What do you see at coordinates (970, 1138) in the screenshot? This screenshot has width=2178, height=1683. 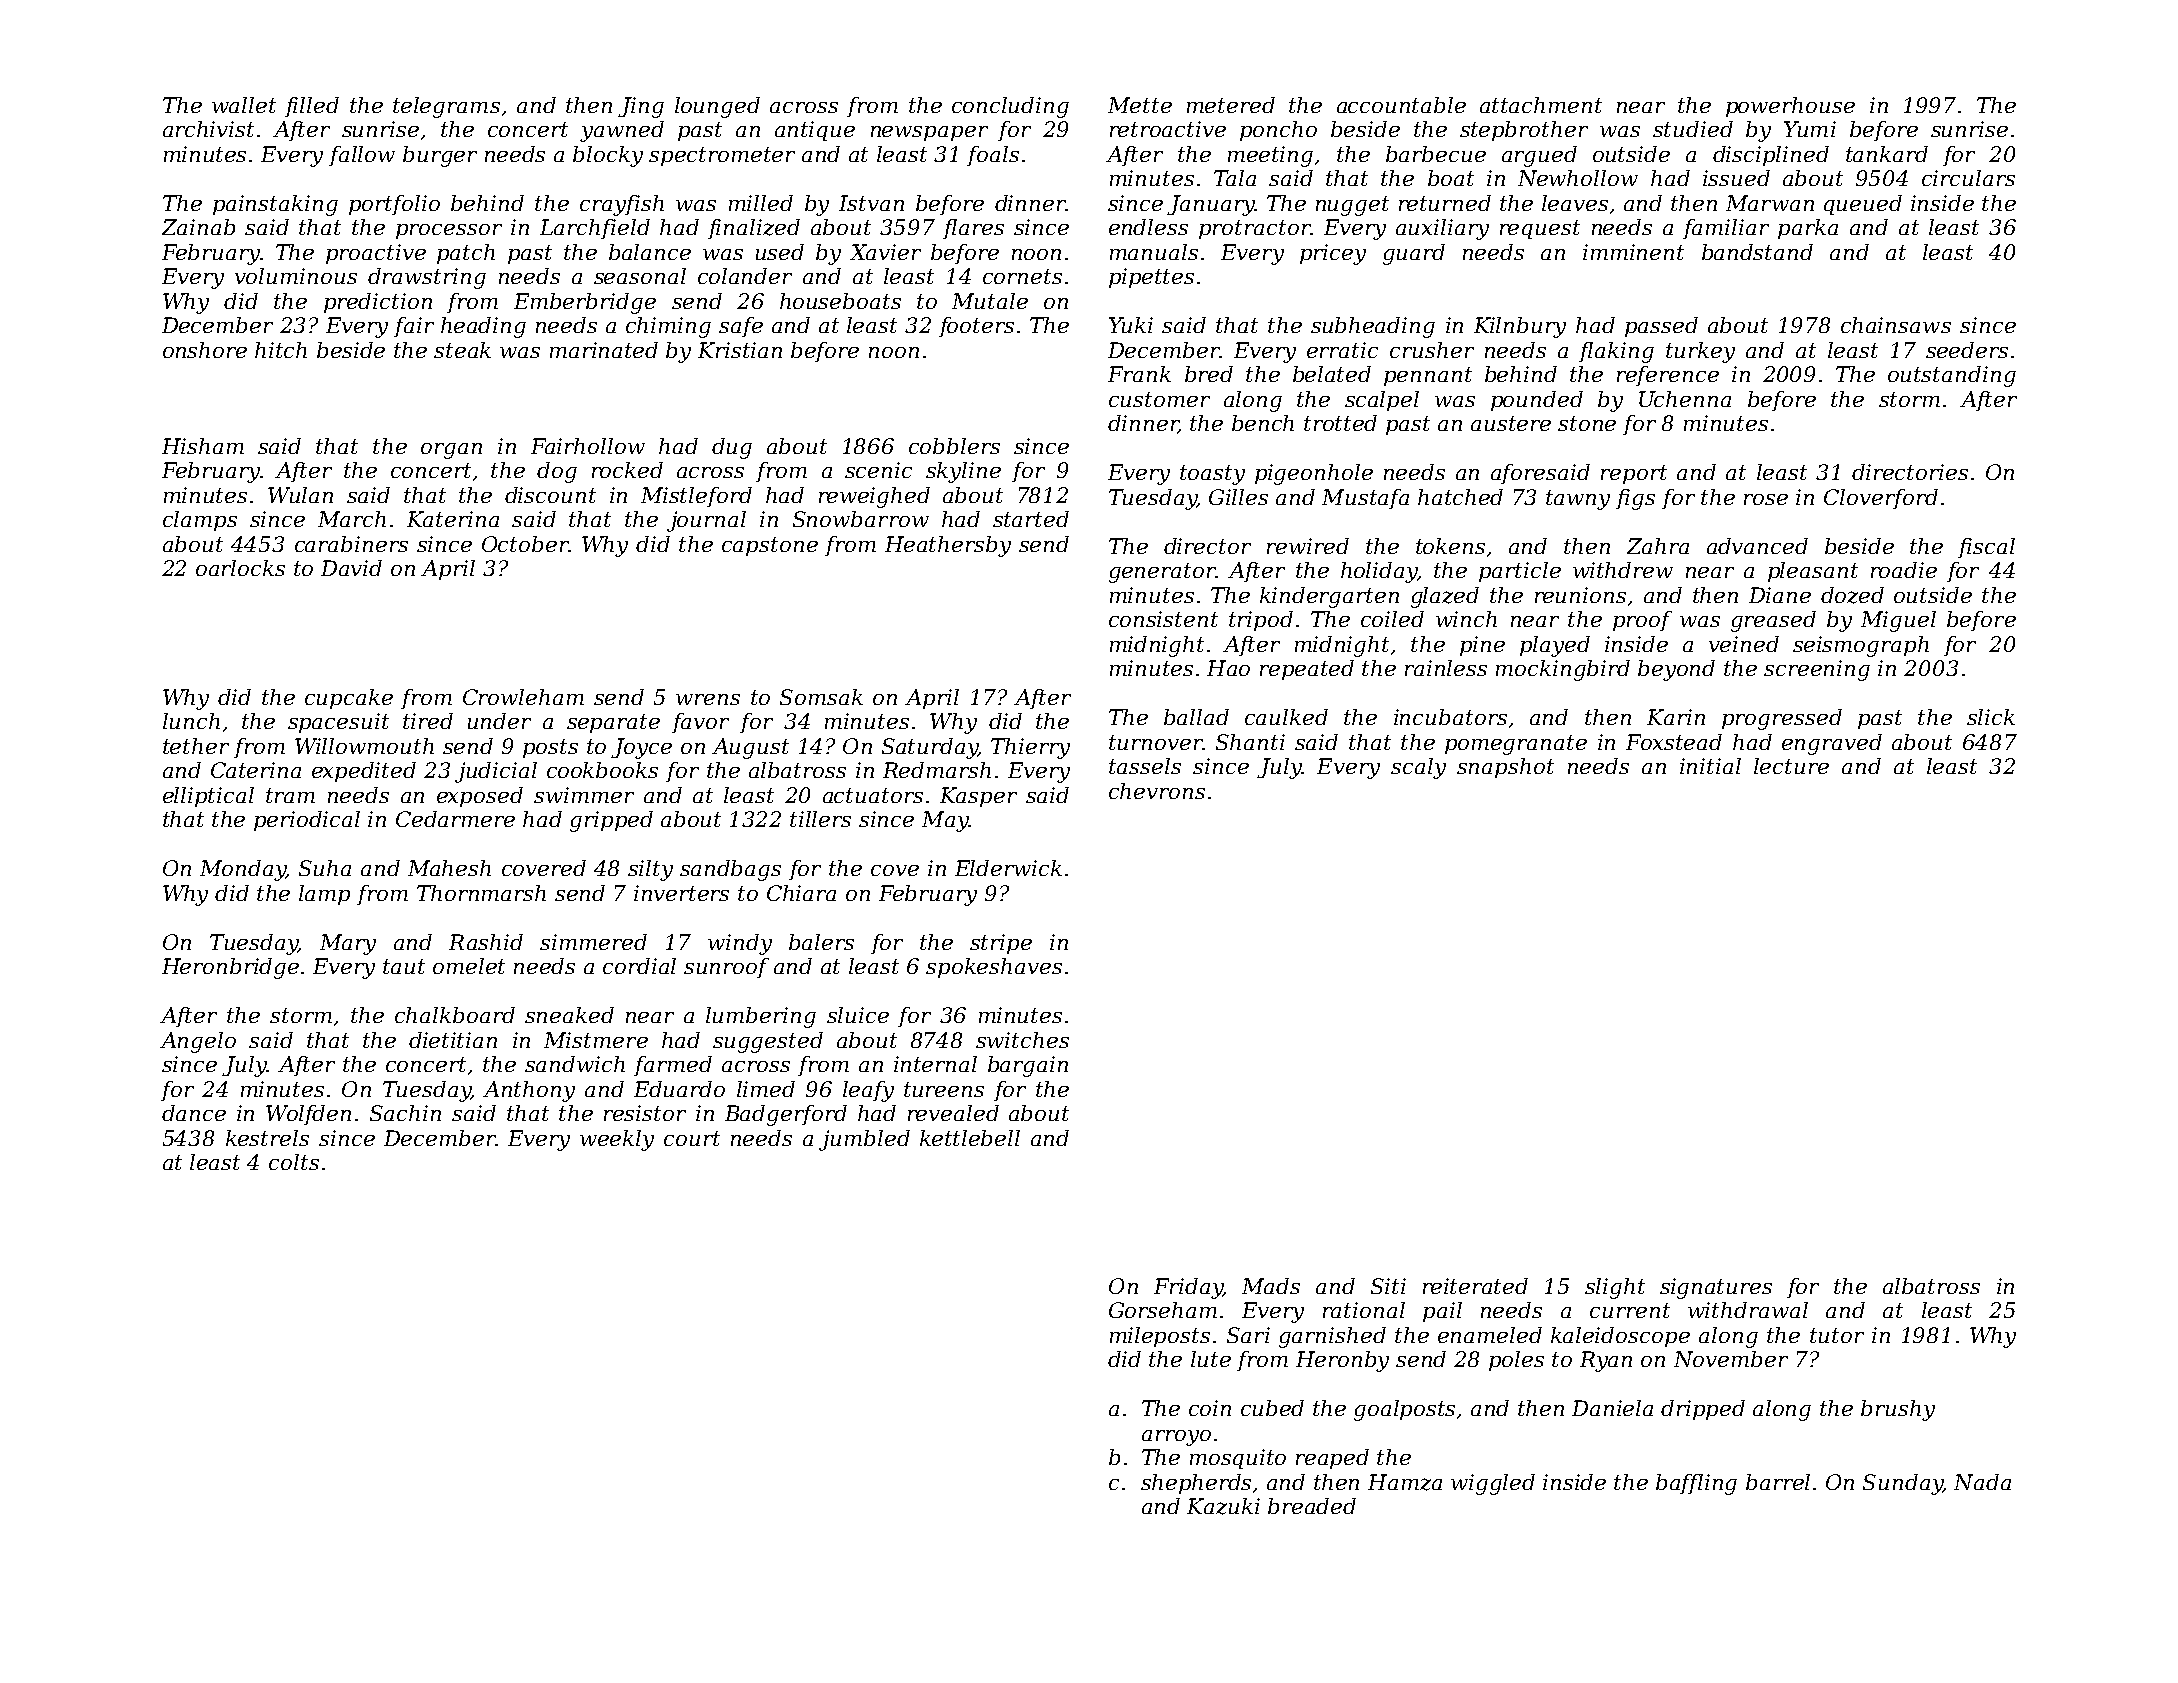 I see `kettlebell` at bounding box center [970, 1138].
